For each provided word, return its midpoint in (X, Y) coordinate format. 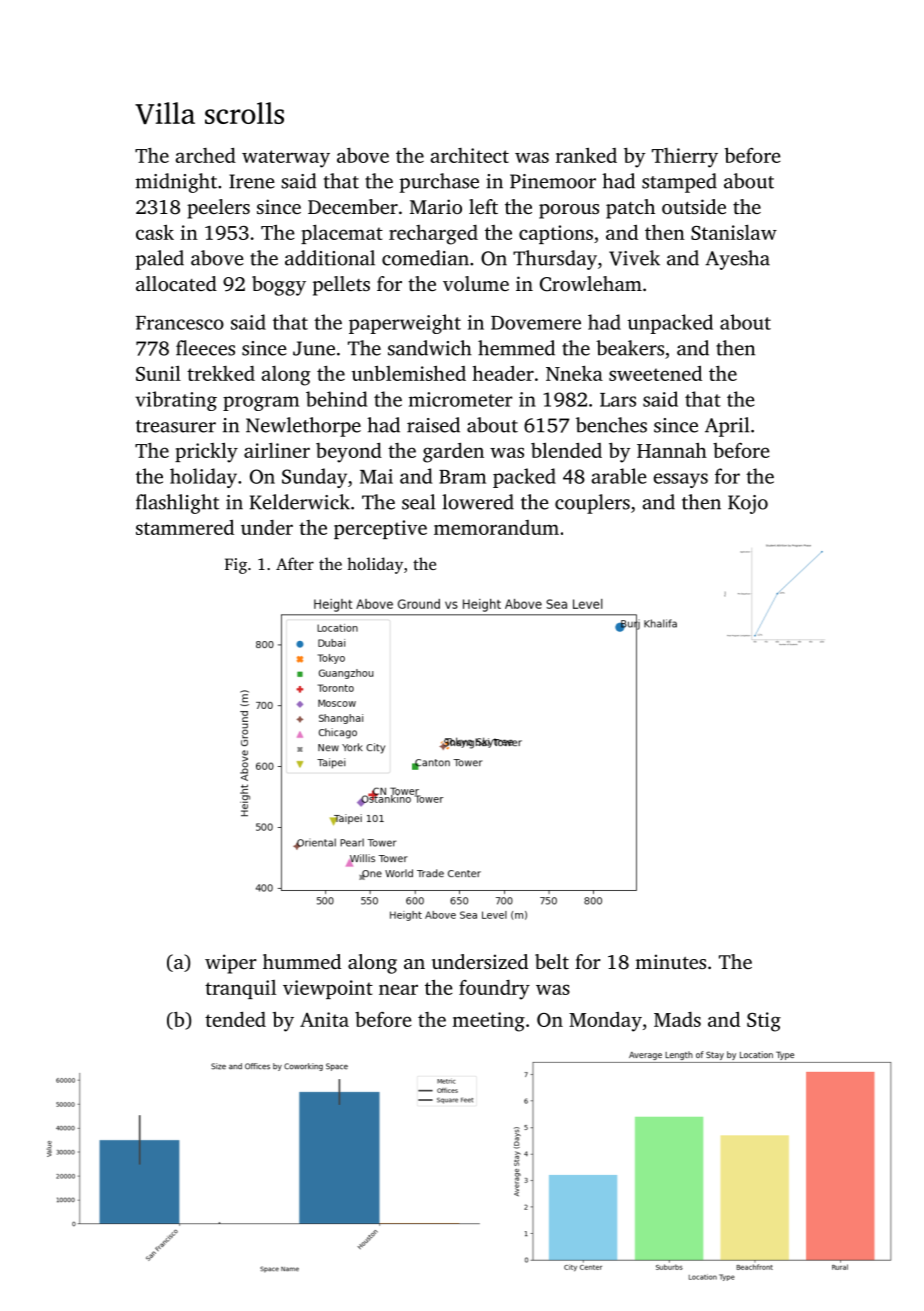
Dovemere (536, 323)
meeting (488, 1022)
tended (235, 1019)
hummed (302, 961)
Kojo (748, 504)
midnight (176, 183)
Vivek (634, 258)
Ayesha (737, 260)
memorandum (496, 527)
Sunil (158, 373)
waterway (286, 159)
